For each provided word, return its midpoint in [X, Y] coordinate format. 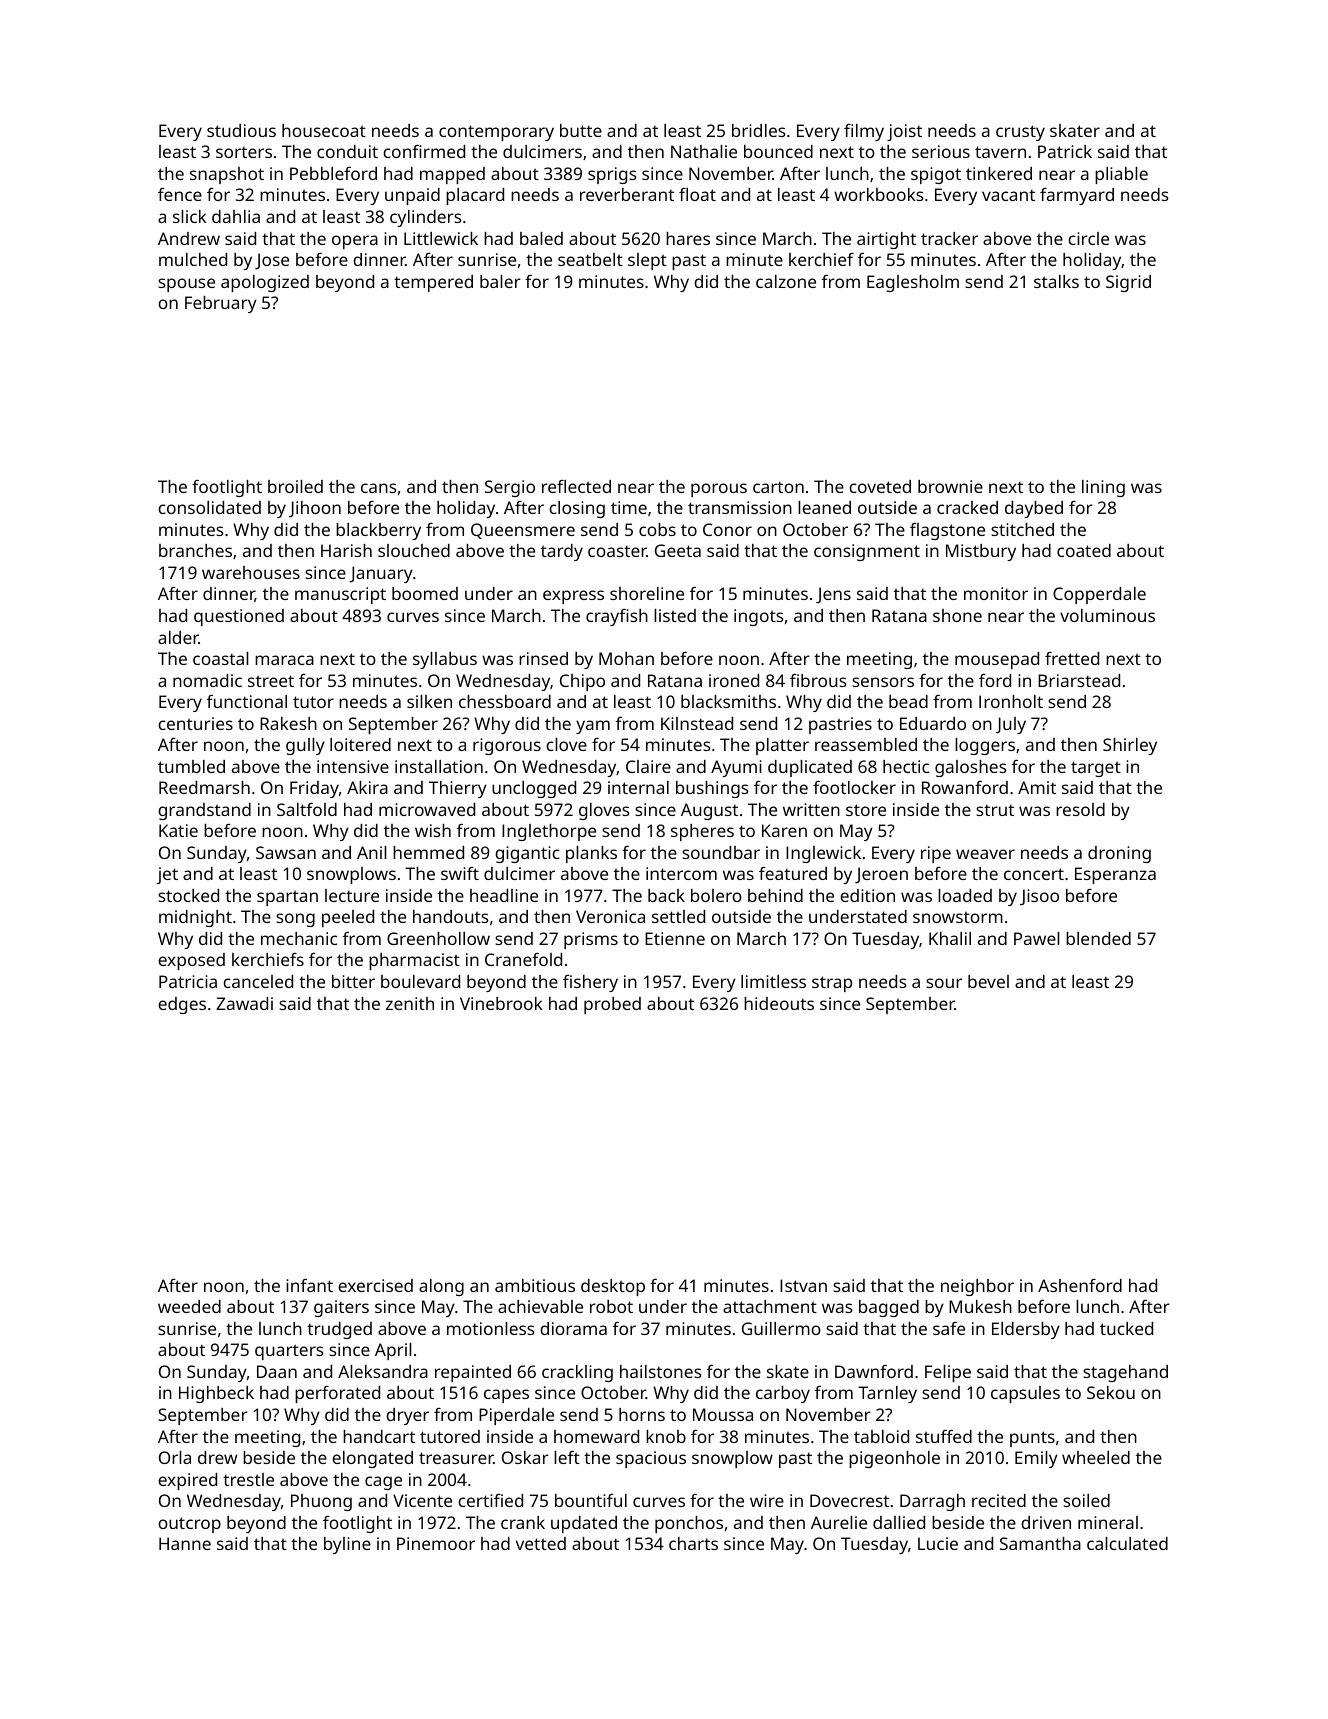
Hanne [185, 1543]
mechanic [299, 938]
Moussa [723, 1414]
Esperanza [1115, 875]
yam [593, 727]
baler [500, 281]
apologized [265, 283]
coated [1084, 550]
